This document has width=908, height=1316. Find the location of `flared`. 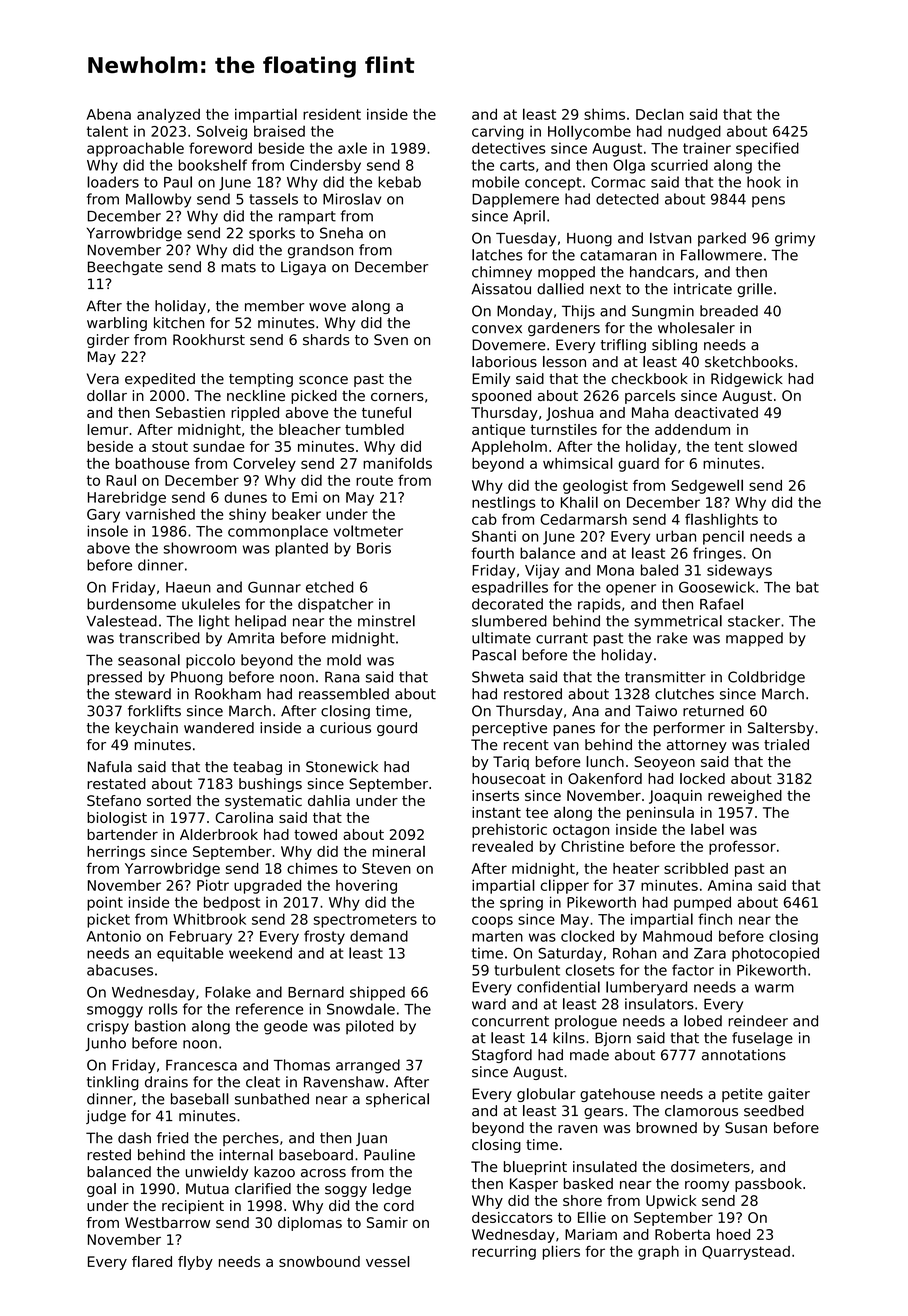

flared is located at coordinates (152, 1261).
